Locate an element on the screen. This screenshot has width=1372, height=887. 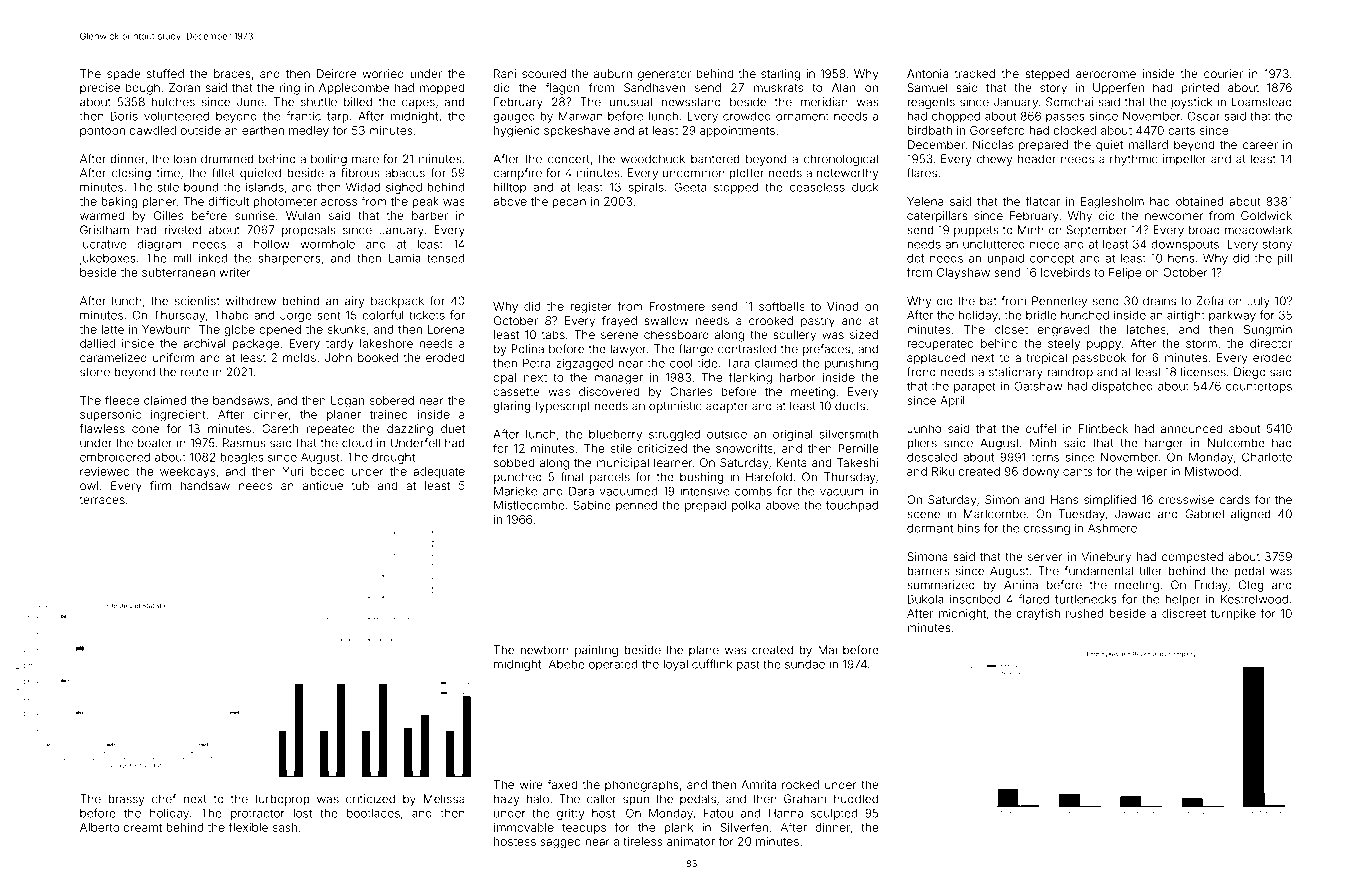
braces is located at coordinates (232, 73).
